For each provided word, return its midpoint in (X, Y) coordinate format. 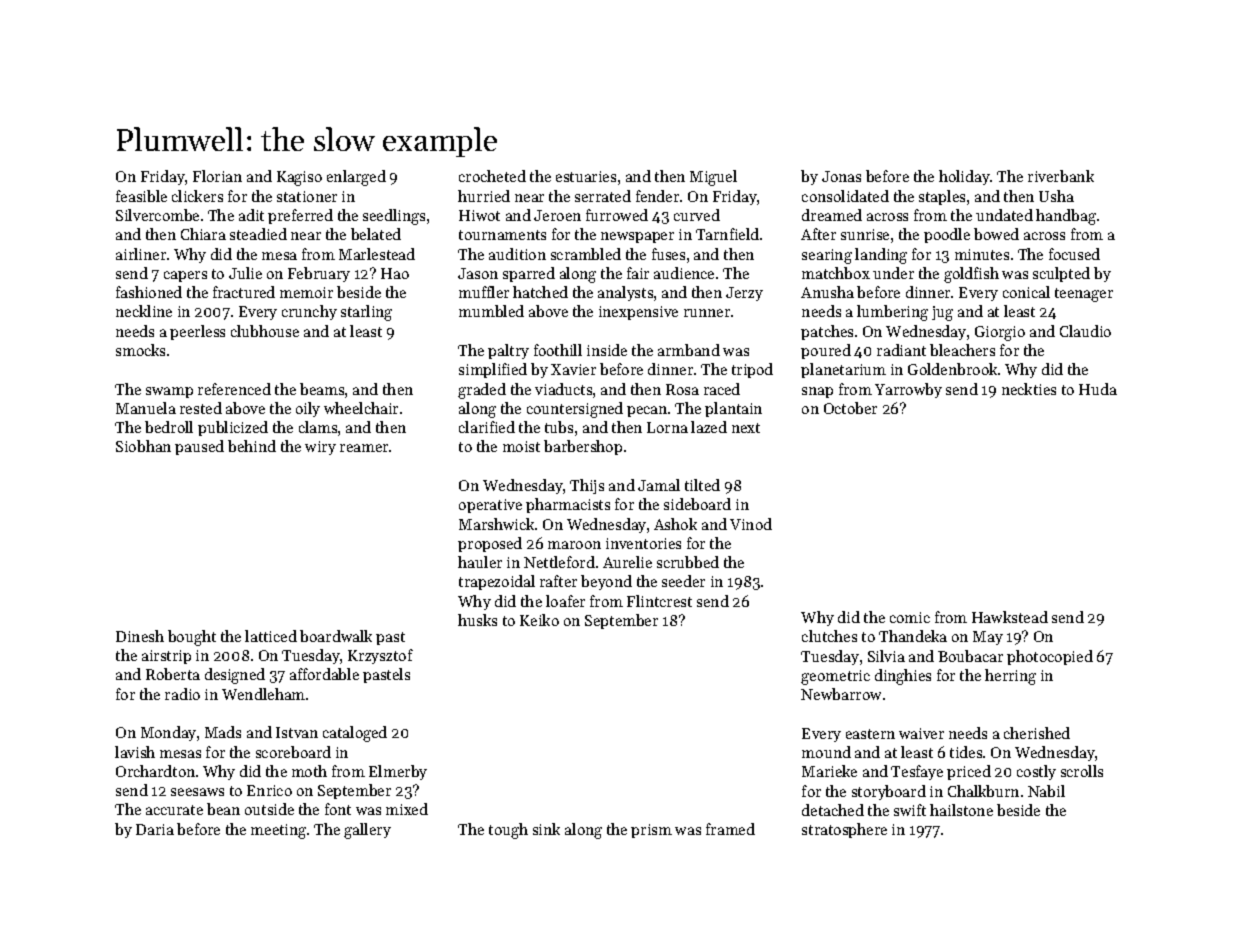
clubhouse (265, 331)
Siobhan (143, 446)
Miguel (713, 178)
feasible (141, 196)
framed (730, 829)
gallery (367, 831)
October (850, 408)
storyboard (889, 792)
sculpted (1061, 274)
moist (521, 446)
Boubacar (970, 656)
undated (1004, 215)
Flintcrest (659, 601)
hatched (540, 292)
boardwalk (336, 636)
